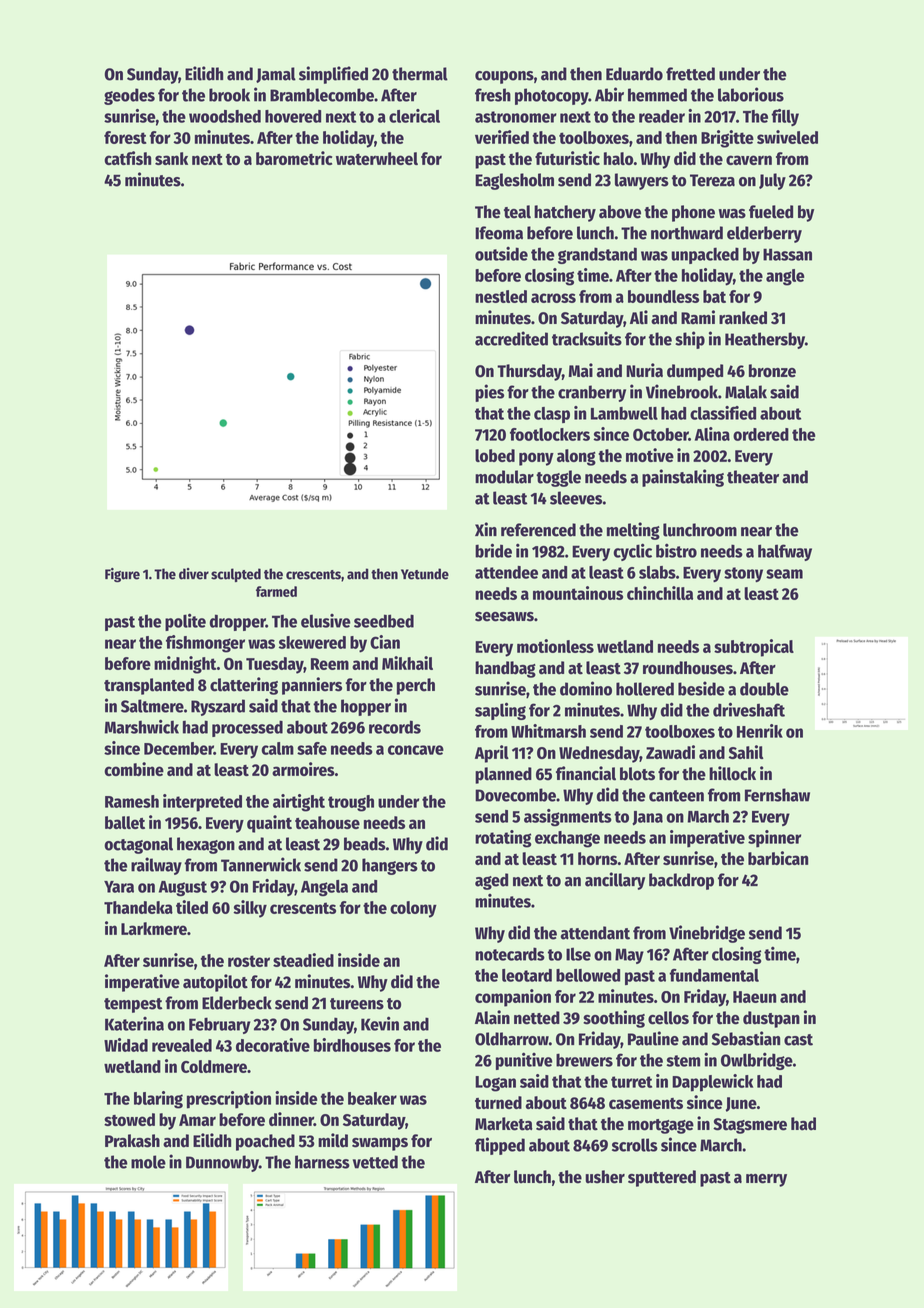 This screenshot has height=1308, width=924. Describe the element at coordinates (197, 1120) in the screenshot. I see `Amar` at that location.
